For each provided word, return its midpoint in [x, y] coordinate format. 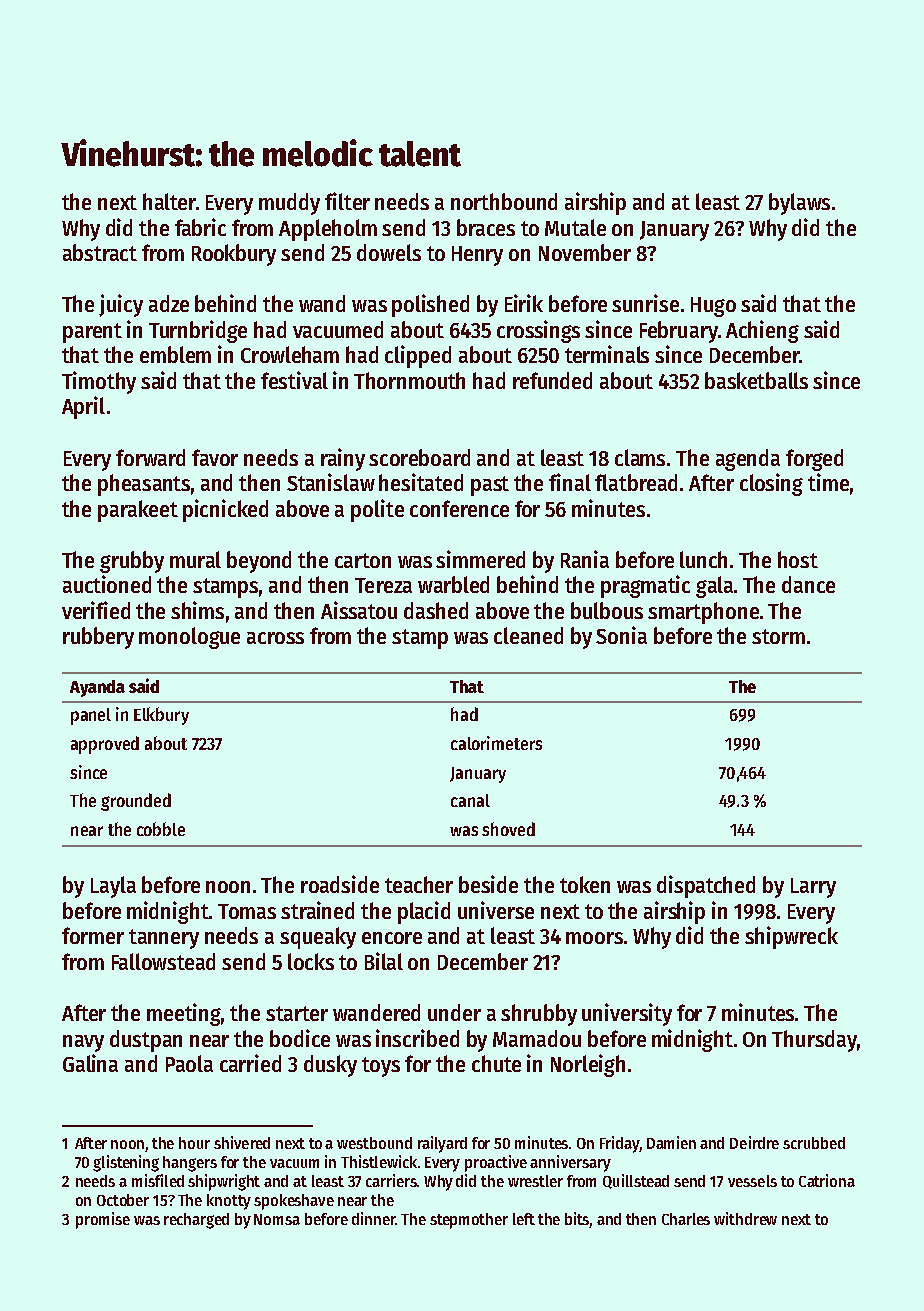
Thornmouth [409, 380]
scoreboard [419, 457]
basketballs [756, 380]
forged [814, 460]
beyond [259, 562]
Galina [90, 1063]
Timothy [99, 382]
